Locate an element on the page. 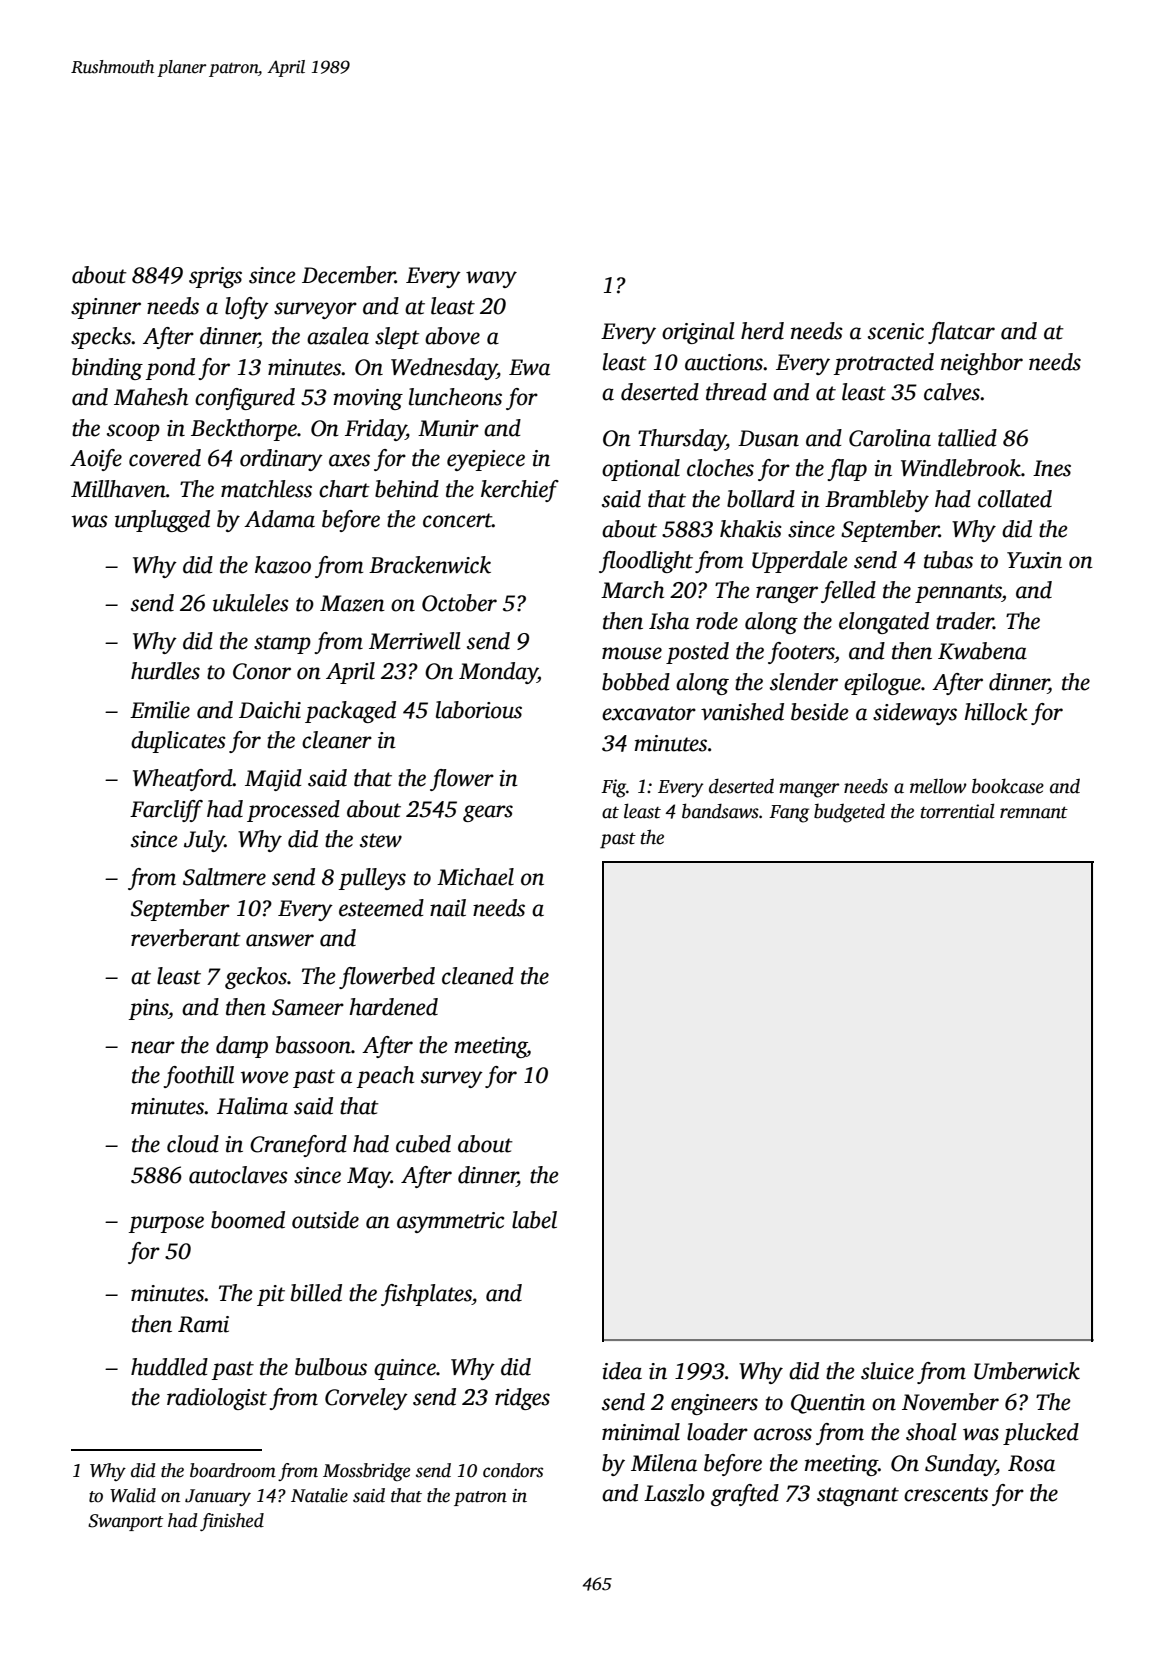  idea is located at coordinates (622, 1371).
